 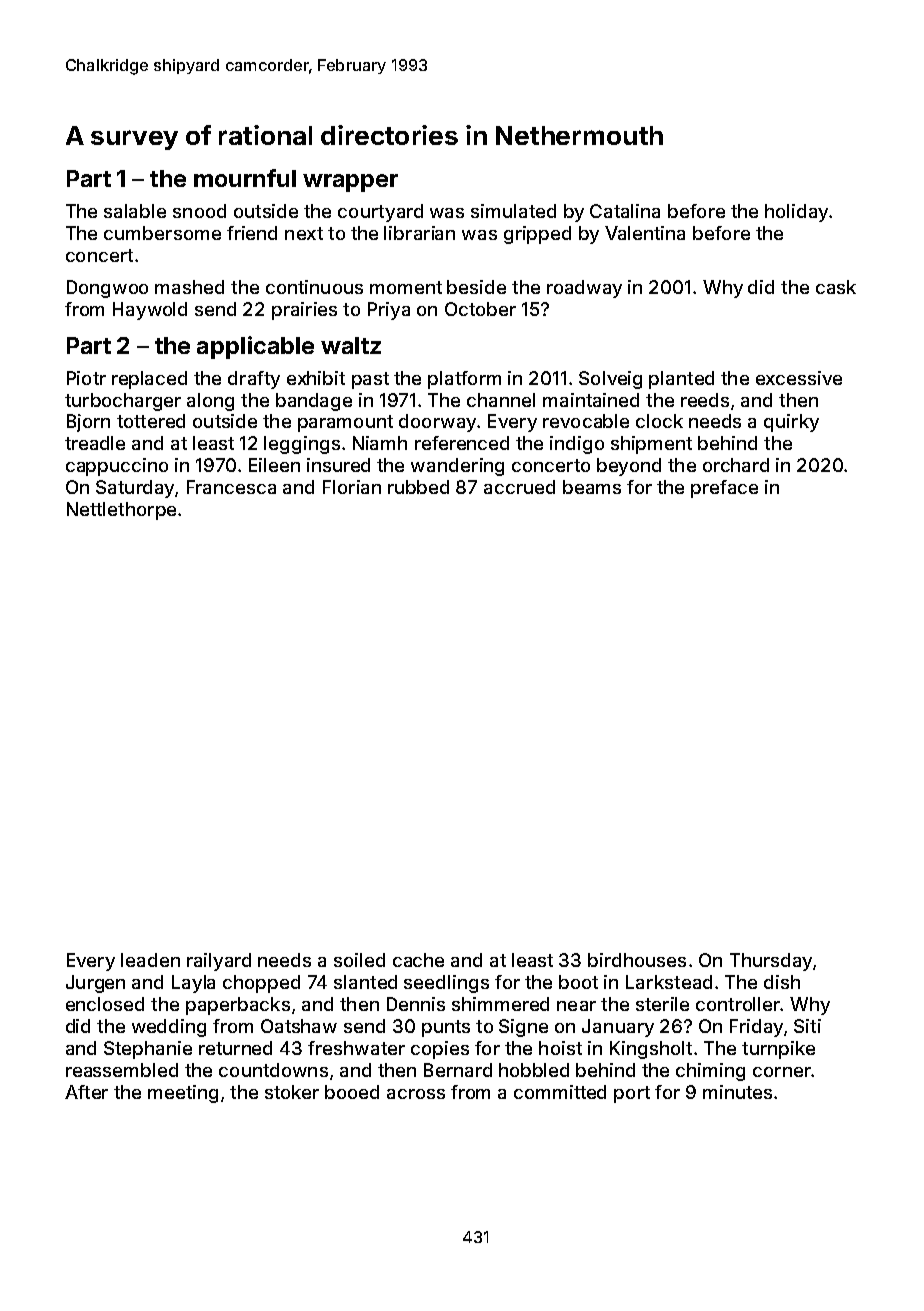 What do you see at coordinates (121, 511) in the screenshot?
I see `Nettlethorpe` at bounding box center [121, 511].
